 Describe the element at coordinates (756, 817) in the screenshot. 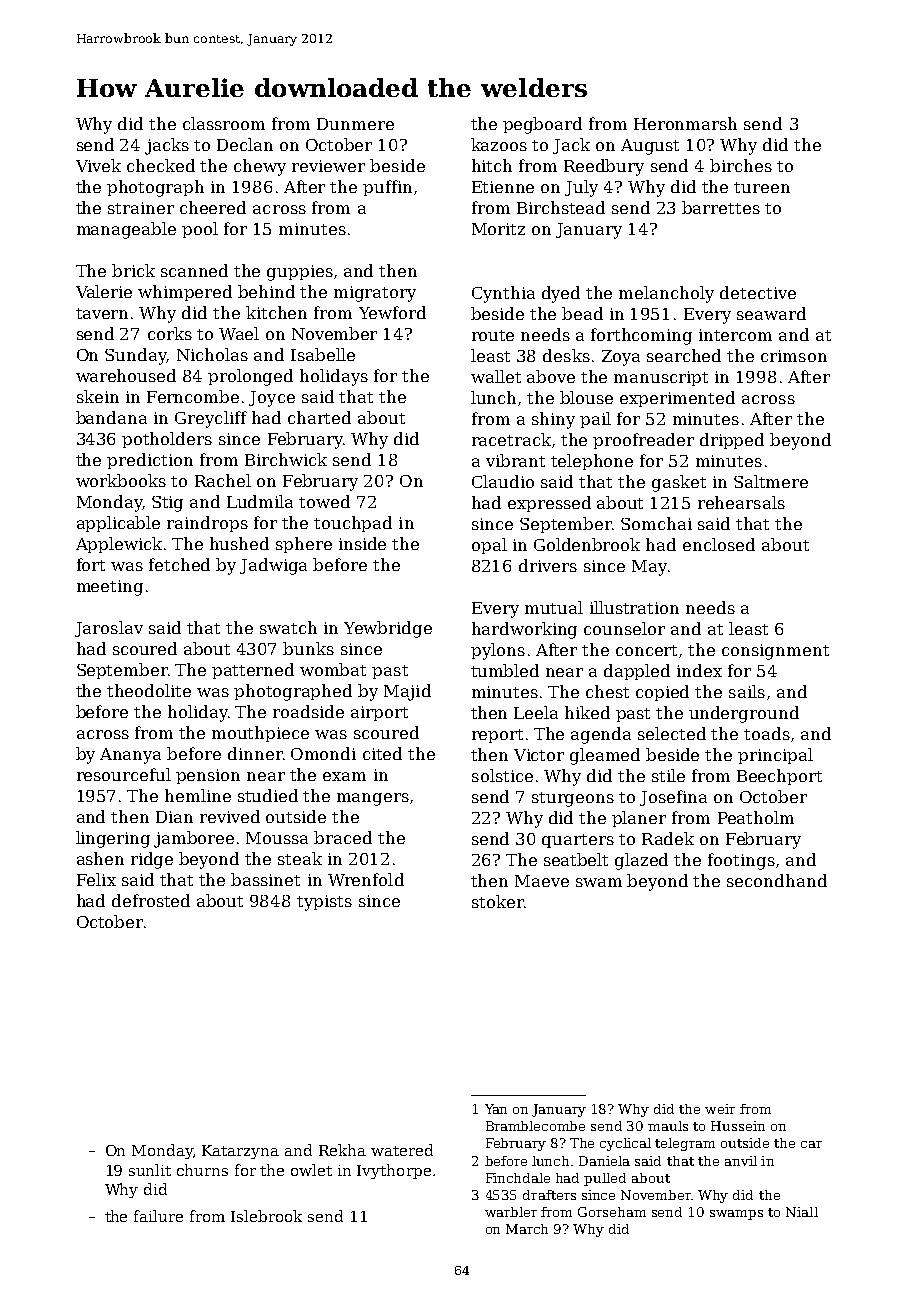

I see `Peatholm` at that location.
